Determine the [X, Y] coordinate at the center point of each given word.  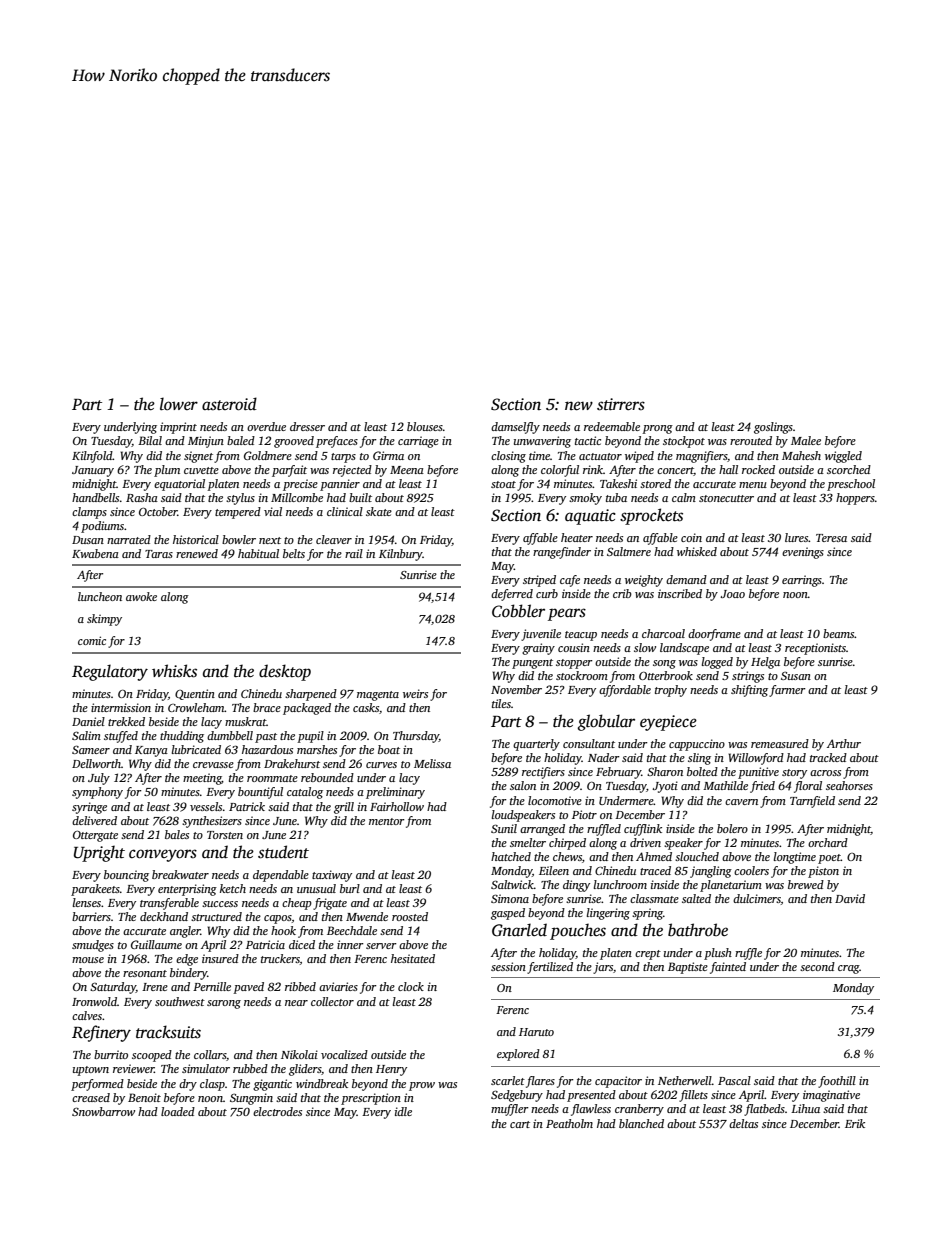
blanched [641, 1123]
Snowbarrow [103, 1111]
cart [520, 1124]
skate [379, 511]
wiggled [843, 457]
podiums [102, 527]
